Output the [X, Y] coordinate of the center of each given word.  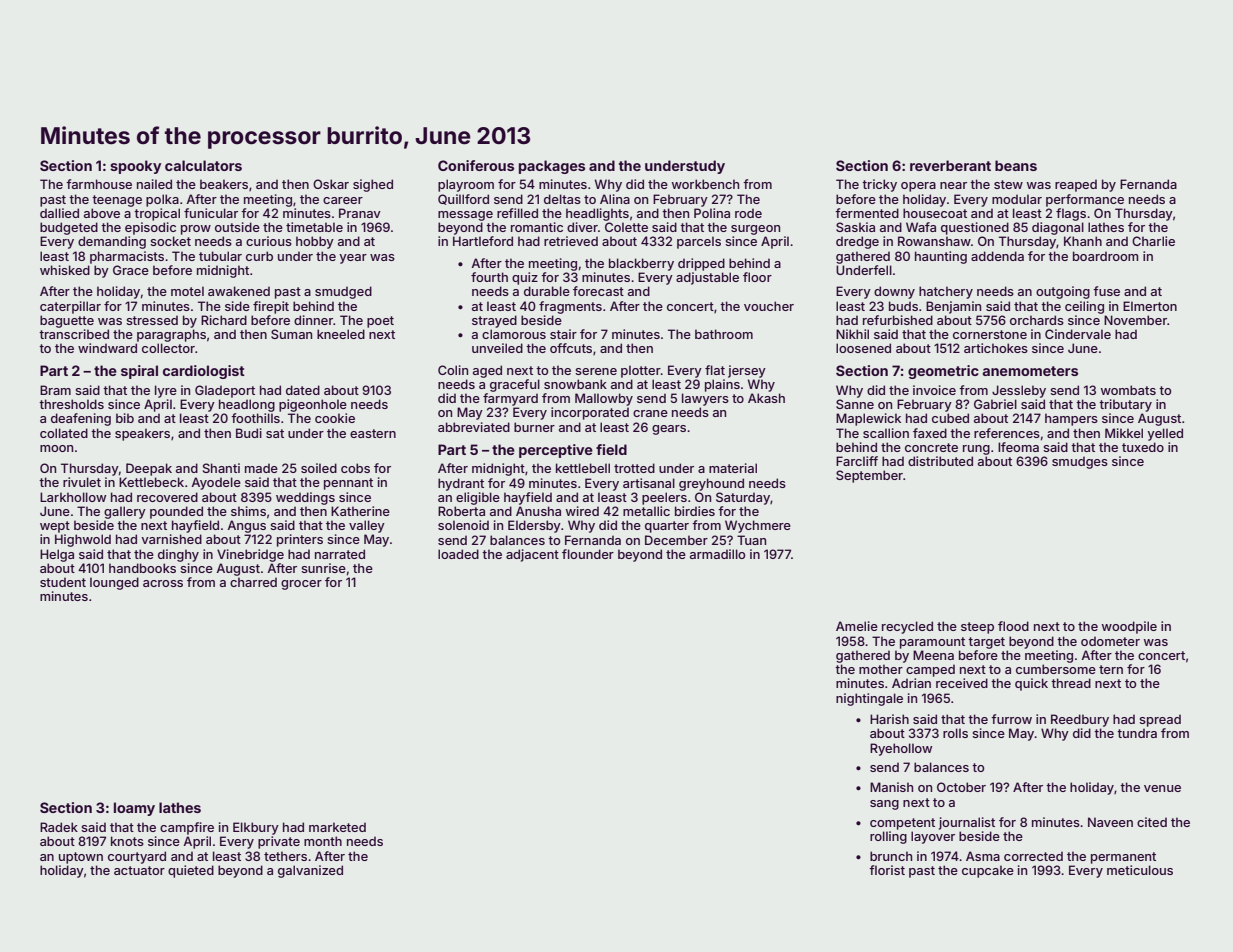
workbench [705, 184]
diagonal [1058, 228]
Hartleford [483, 241]
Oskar [331, 184]
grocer [301, 585]
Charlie [1153, 241]
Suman [291, 334]
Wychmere [758, 526]
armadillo [717, 554]
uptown [81, 858]
